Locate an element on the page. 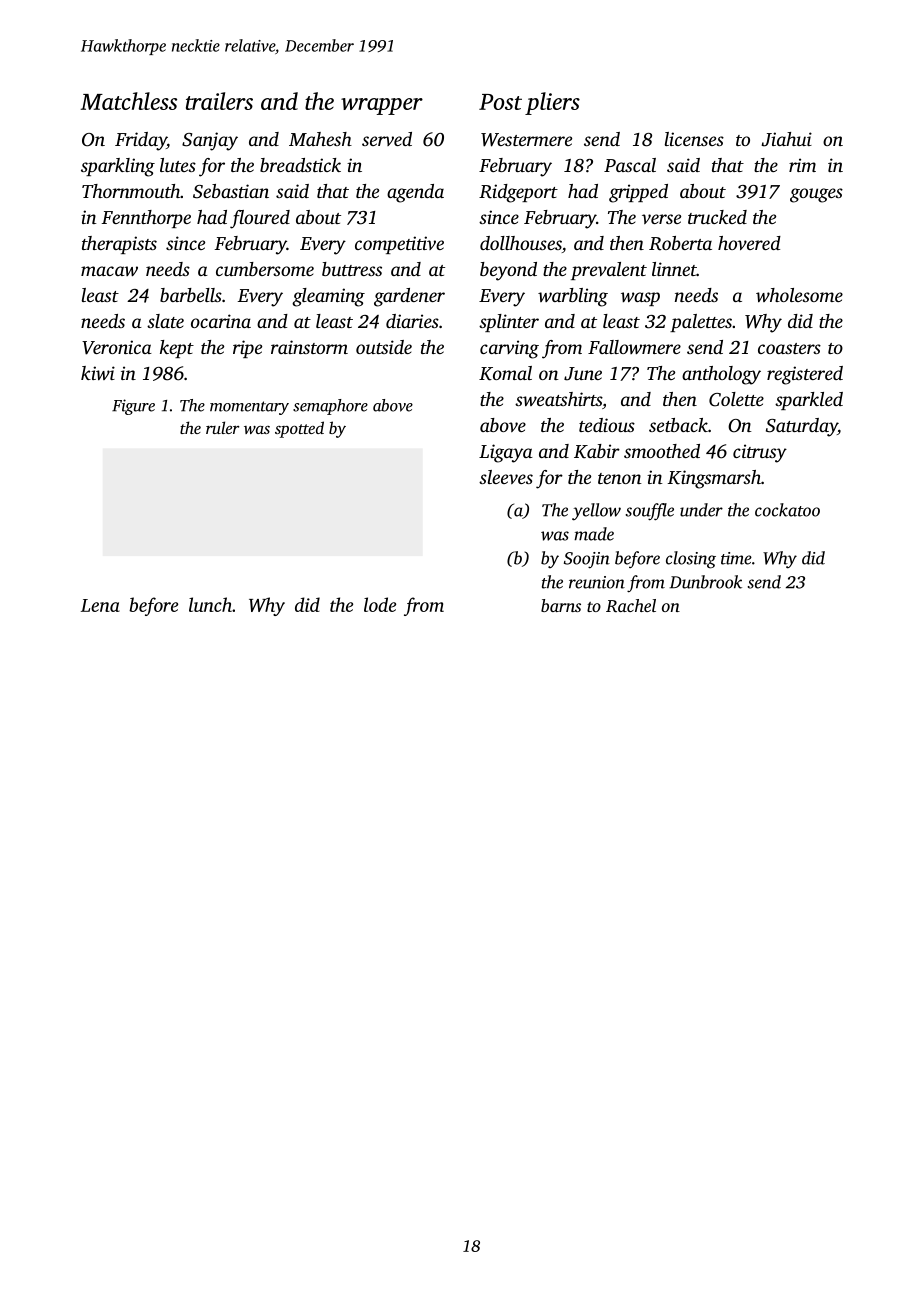 Image resolution: width=924 pixels, height=1311 pixels. Post is located at coordinates (500, 102).
